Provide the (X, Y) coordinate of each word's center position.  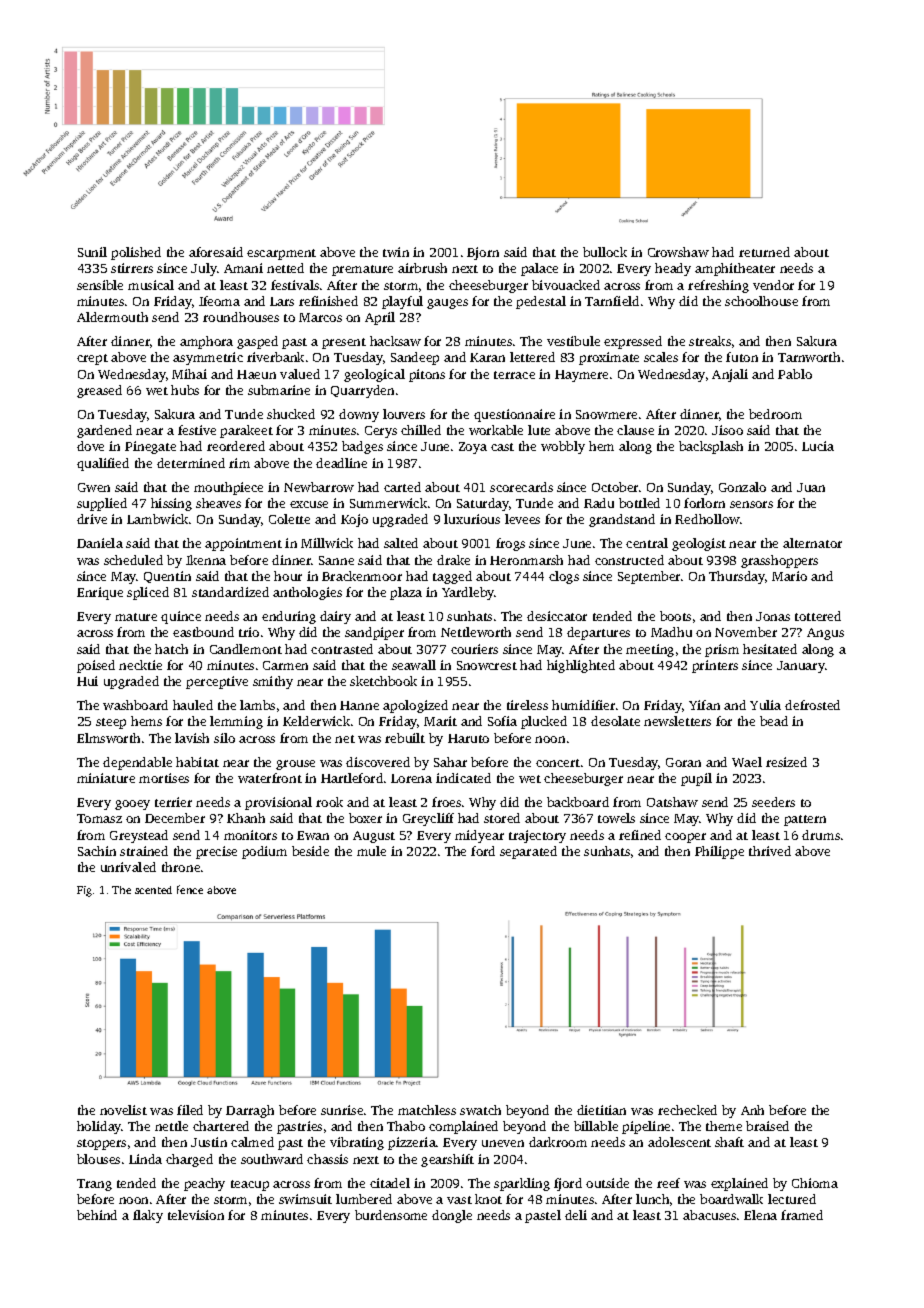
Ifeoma (219, 301)
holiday (99, 1127)
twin (396, 252)
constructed (629, 560)
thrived (770, 851)
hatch (171, 649)
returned (764, 252)
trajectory (537, 836)
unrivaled (128, 867)
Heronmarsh (526, 560)
